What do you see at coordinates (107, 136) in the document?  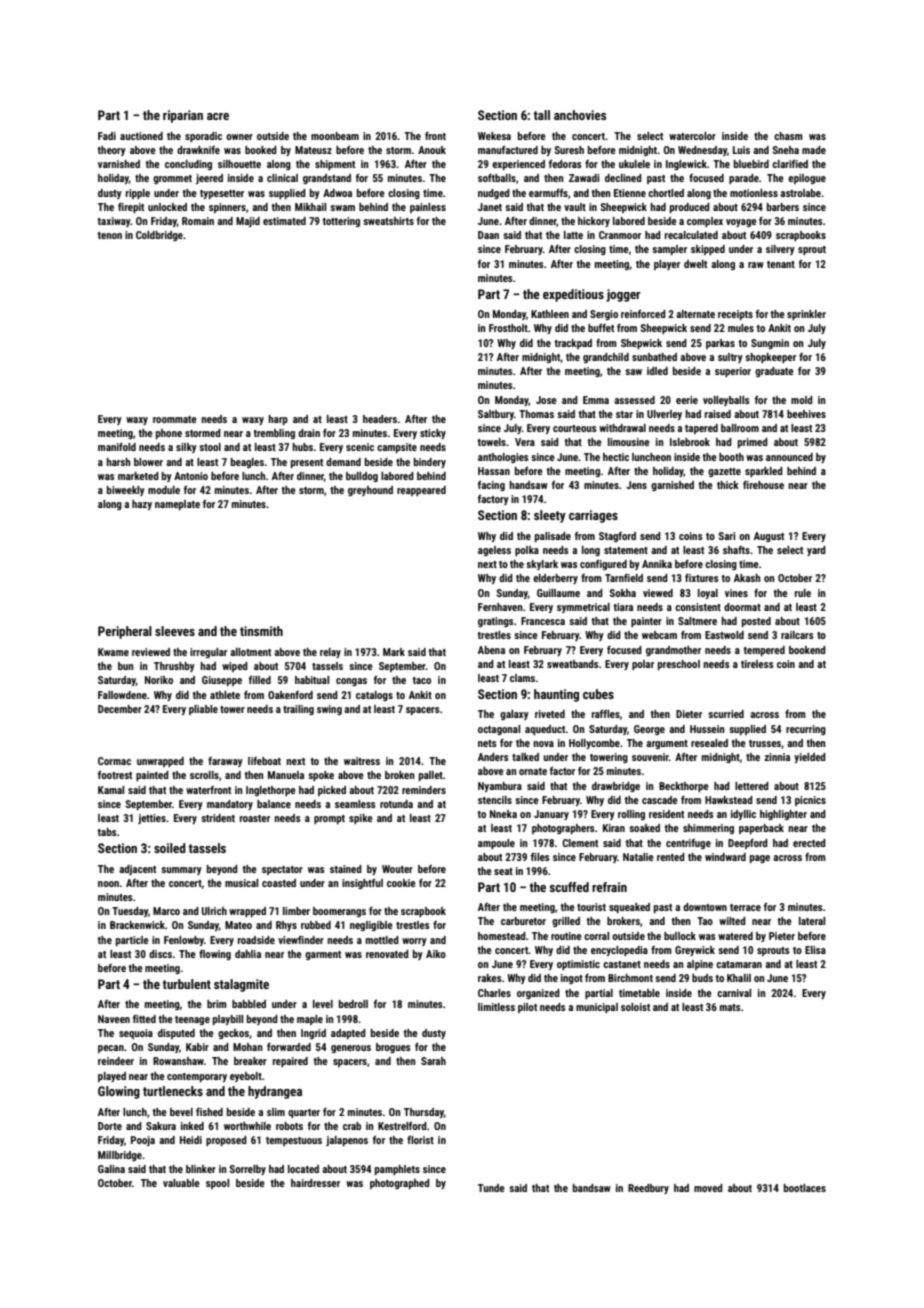 I see `Fadi` at bounding box center [107, 136].
